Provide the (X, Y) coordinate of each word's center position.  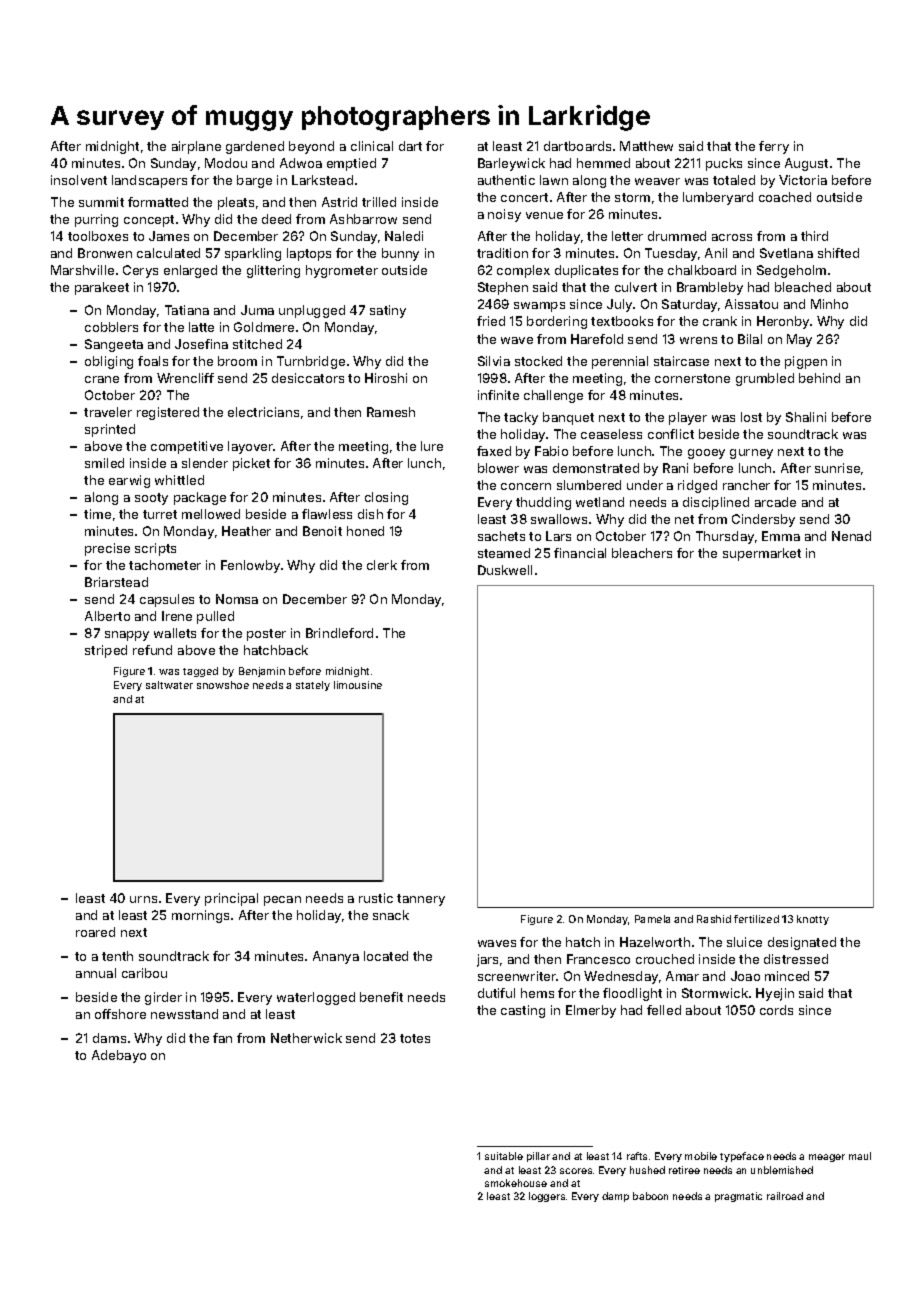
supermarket (762, 554)
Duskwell (505, 570)
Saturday (689, 305)
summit (101, 202)
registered (168, 413)
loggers (547, 1197)
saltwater (169, 685)
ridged (697, 486)
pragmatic (738, 1197)
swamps (539, 307)
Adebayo (119, 1056)
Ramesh (391, 412)
